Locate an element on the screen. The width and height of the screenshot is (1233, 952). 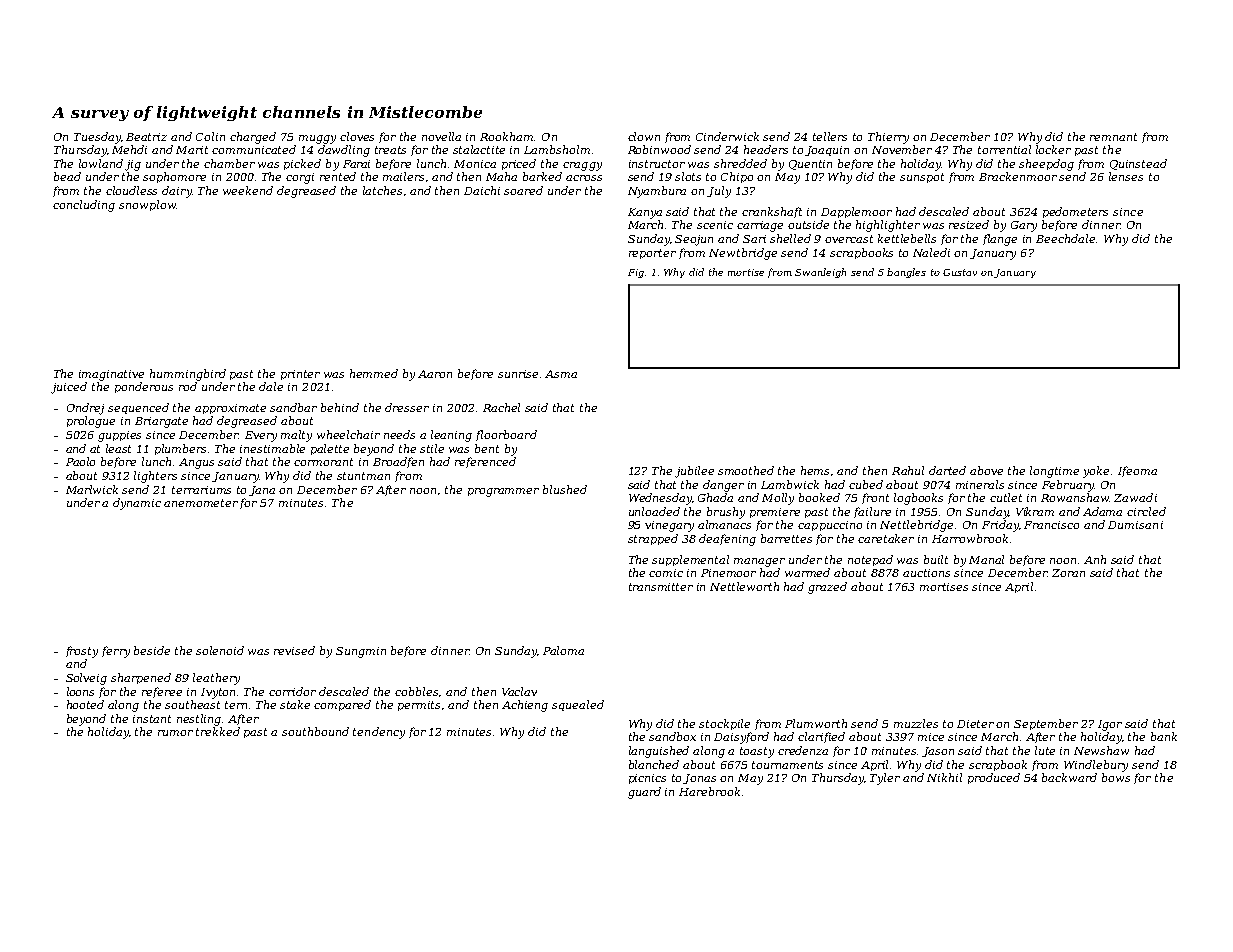
flange is located at coordinates (1000, 240).
